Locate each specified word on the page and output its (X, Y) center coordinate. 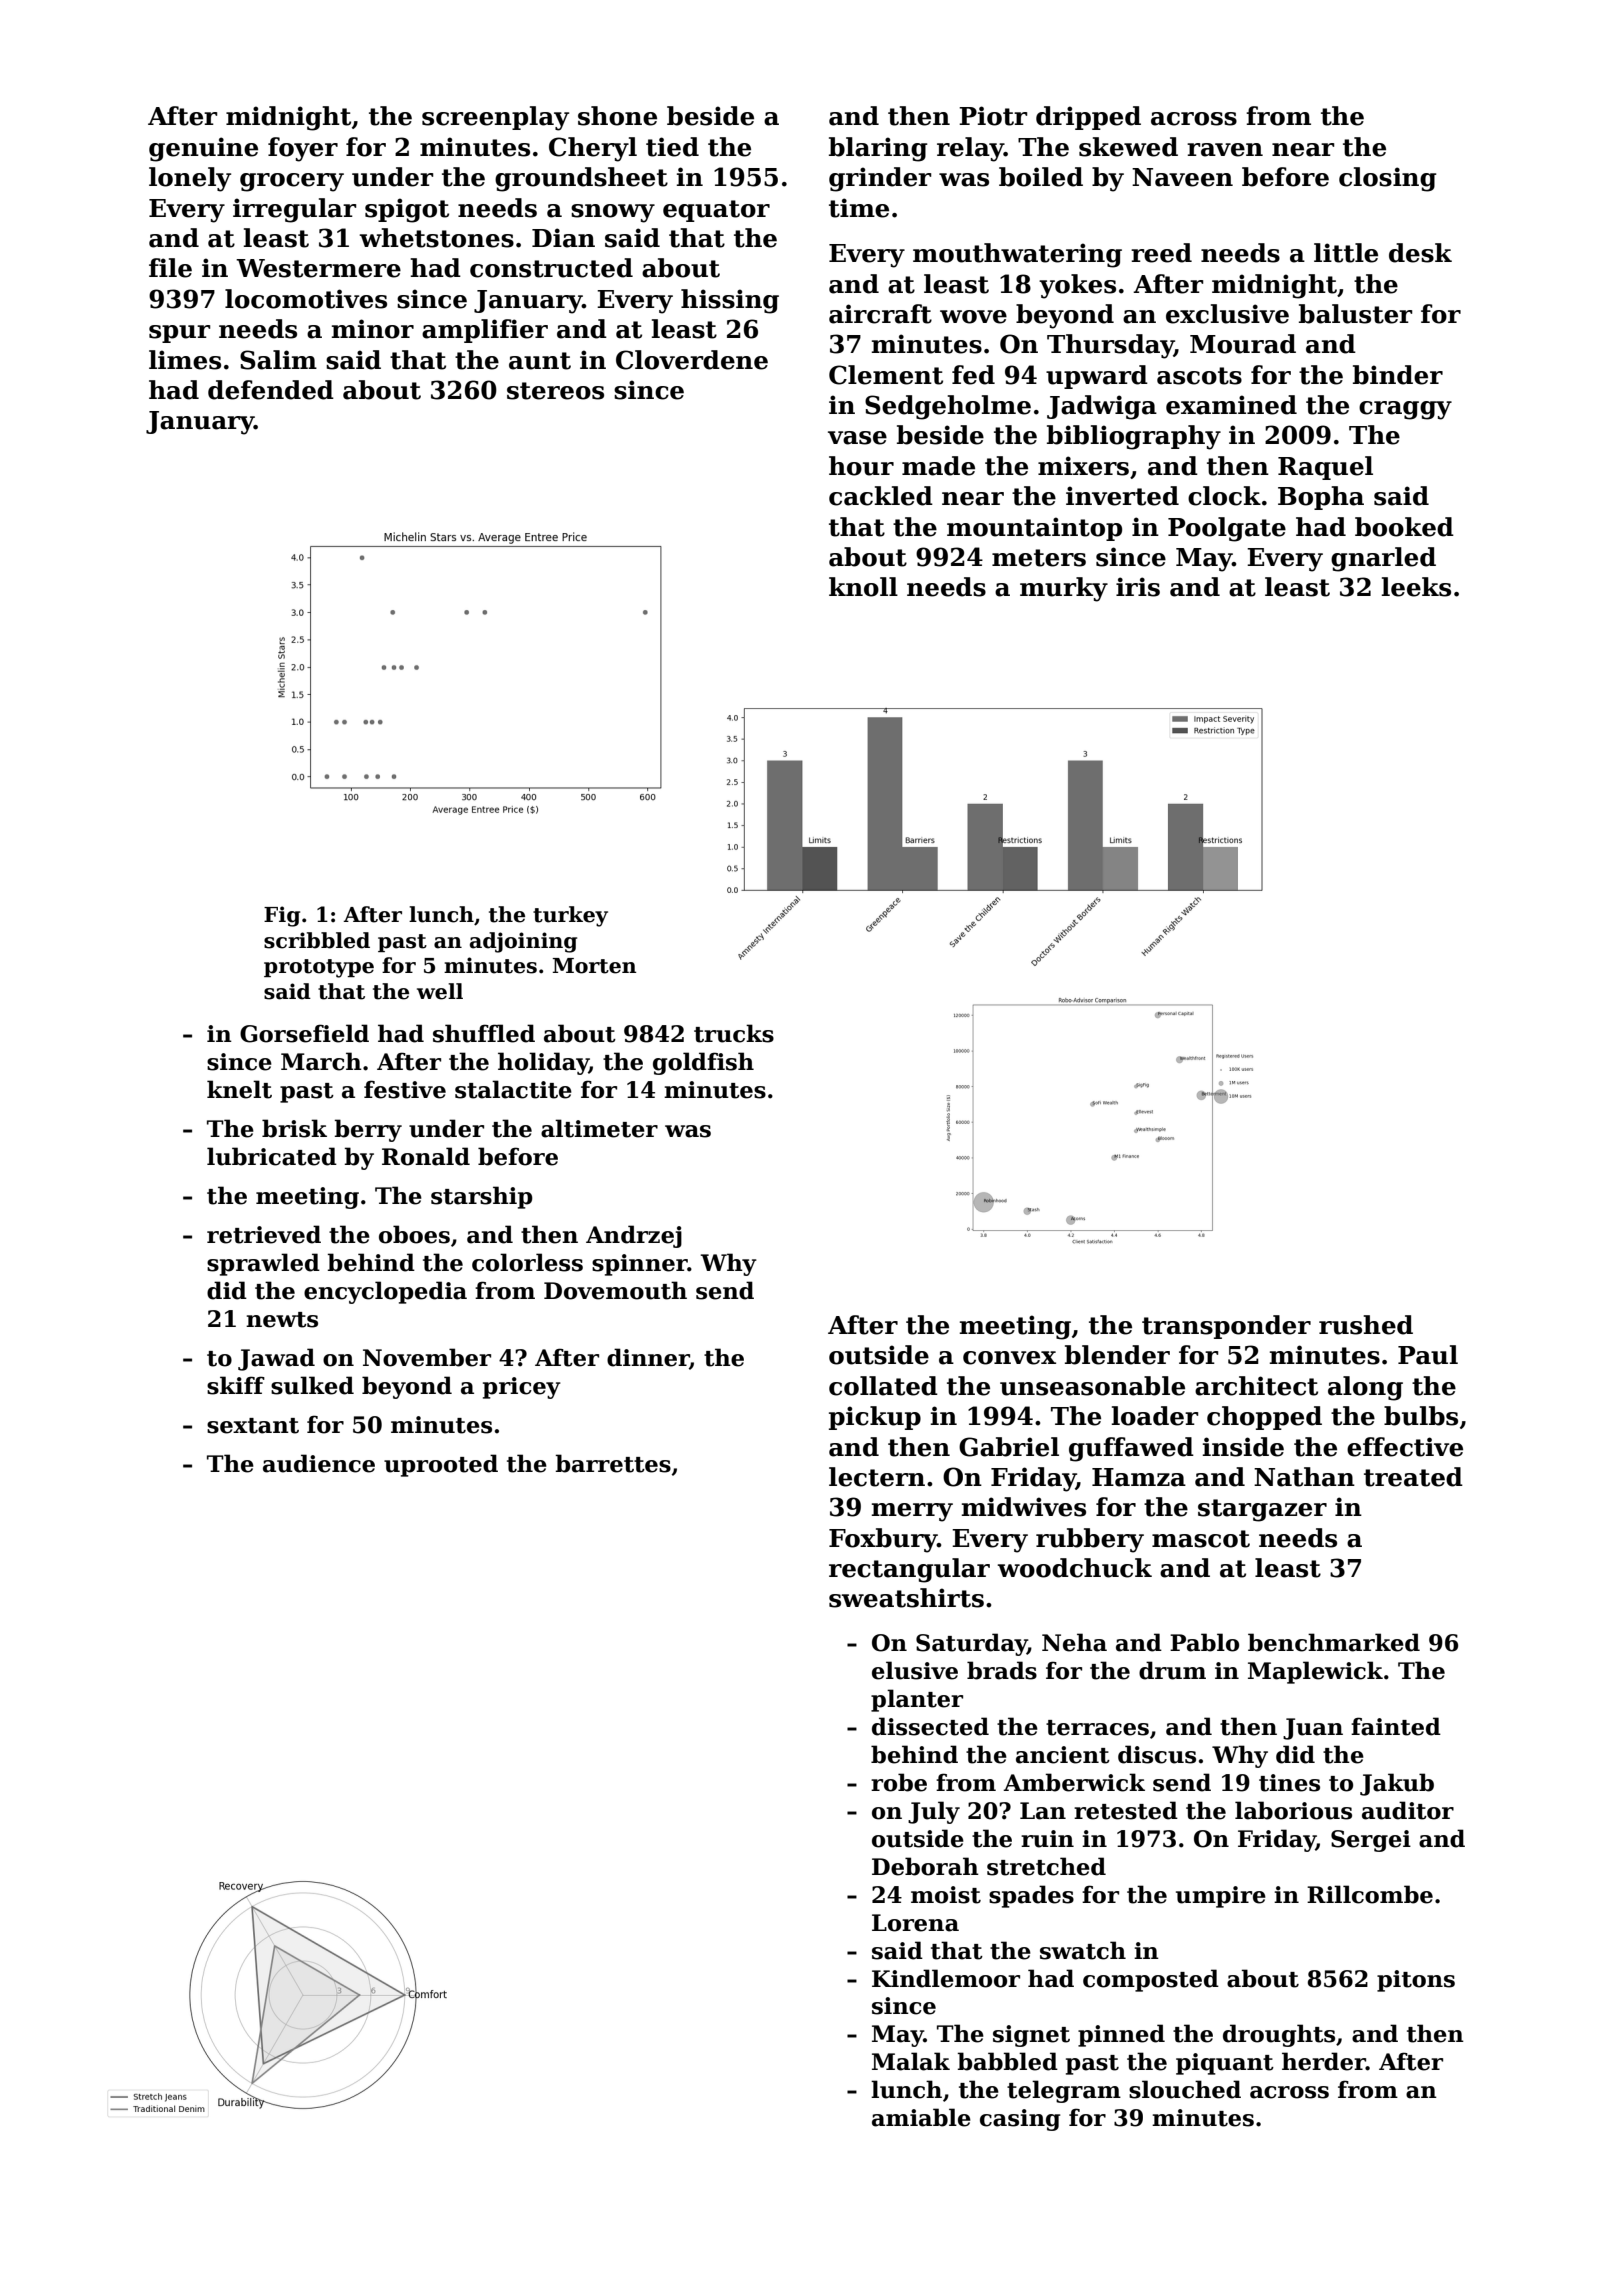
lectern (877, 1477)
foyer (303, 149)
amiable (921, 2117)
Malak (911, 2061)
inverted (1122, 496)
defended (271, 390)
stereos (555, 391)
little (1346, 253)
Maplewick (1315, 1672)
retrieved (264, 1234)
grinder (880, 179)
